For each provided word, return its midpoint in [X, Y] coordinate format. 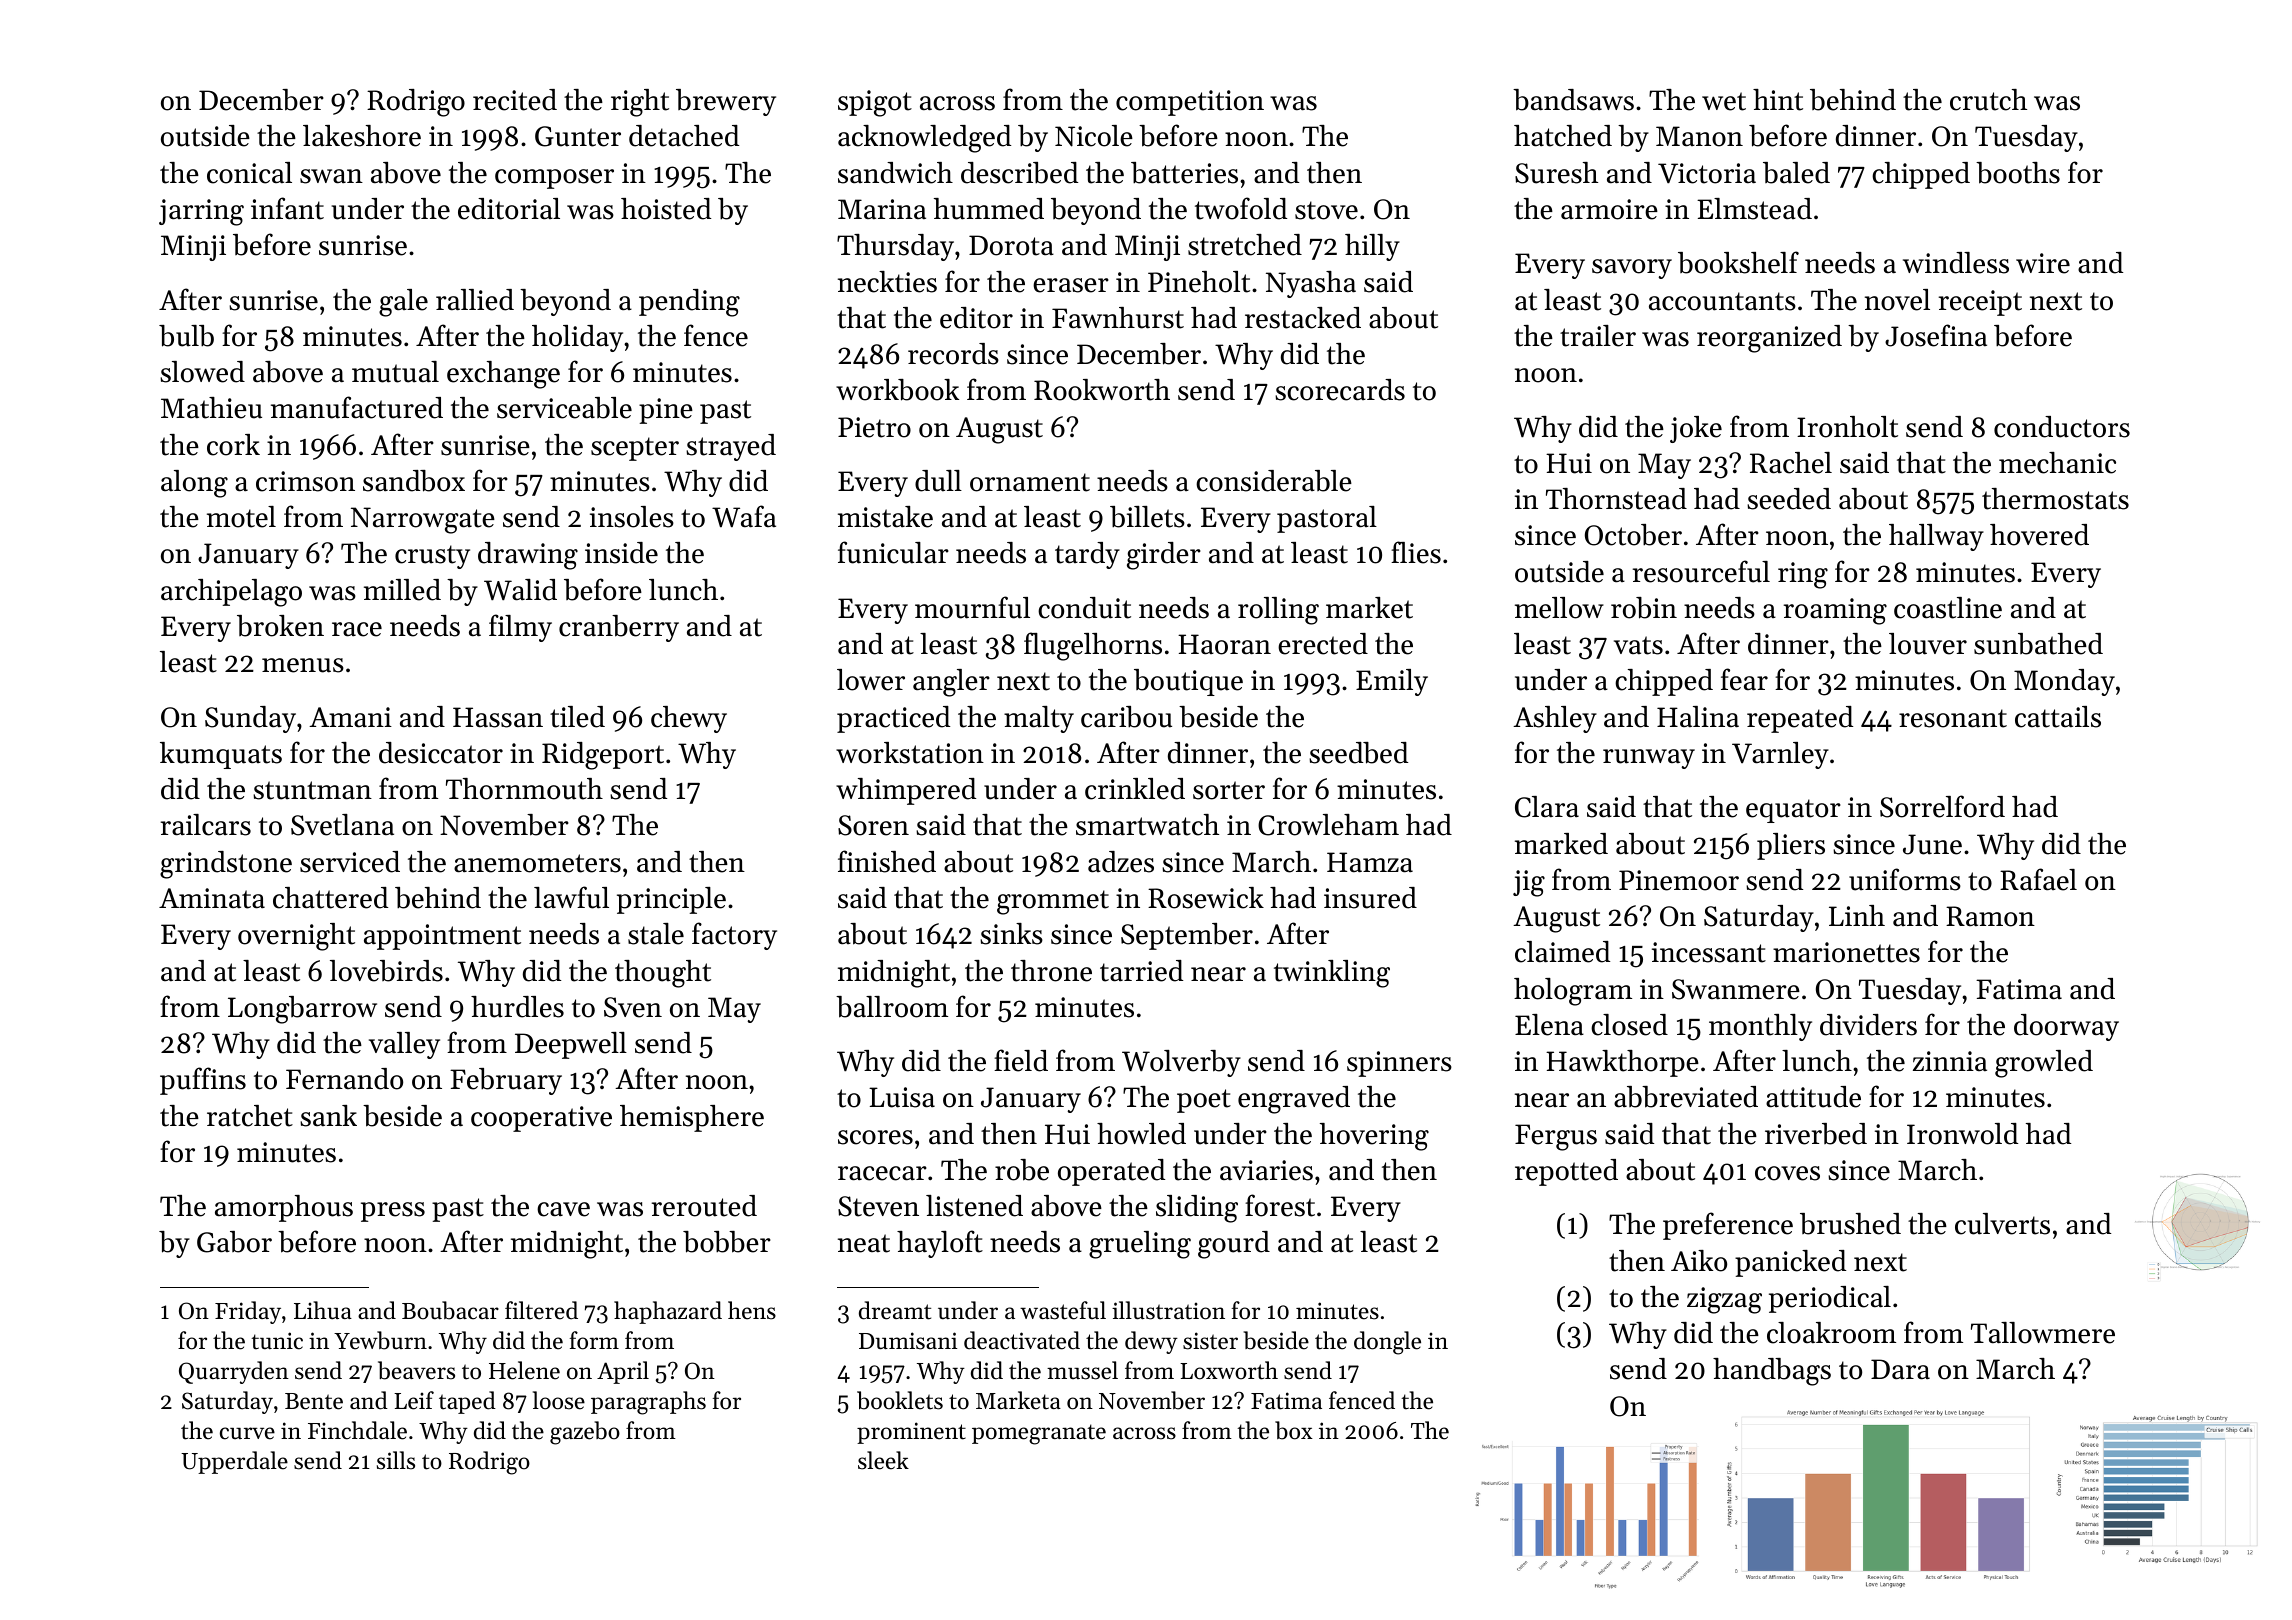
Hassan [498, 717]
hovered [2039, 535]
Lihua [323, 1310]
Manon [1699, 136]
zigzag [1724, 1300]
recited [515, 100]
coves [1787, 1173]
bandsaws [1573, 100]
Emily [1392, 682]
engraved [1294, 1100]
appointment [442, 937]
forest [1280, 1205]
